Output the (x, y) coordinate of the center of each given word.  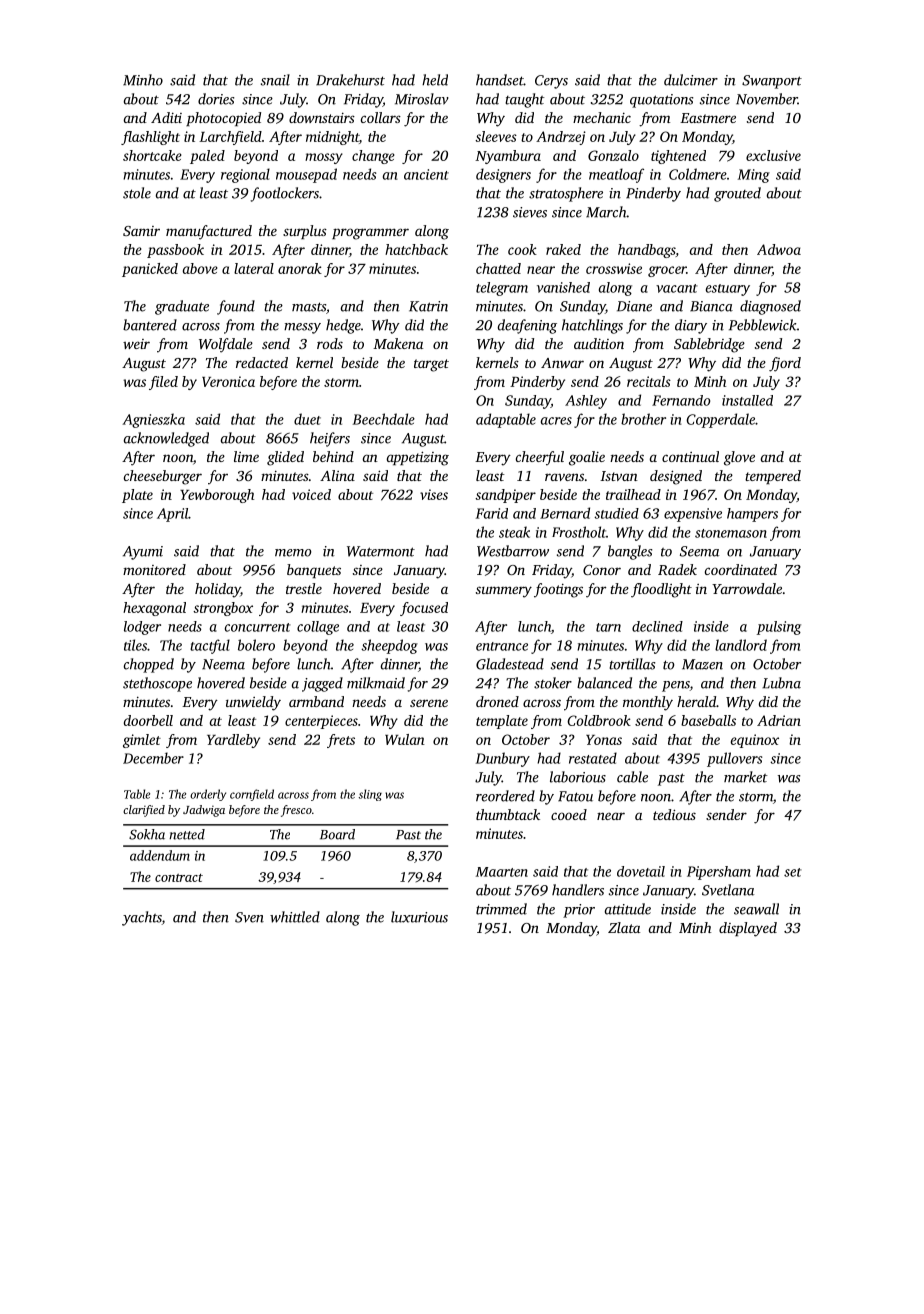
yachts (142, 918)
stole (137, 193)
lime (246, 456)
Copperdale (720, 420)
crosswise (614, 268)
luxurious (419, 917)
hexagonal (154, 609)
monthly (648, 703)
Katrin (428, 306)
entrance (502, 646)
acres (556, 421)
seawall (756, 909)
